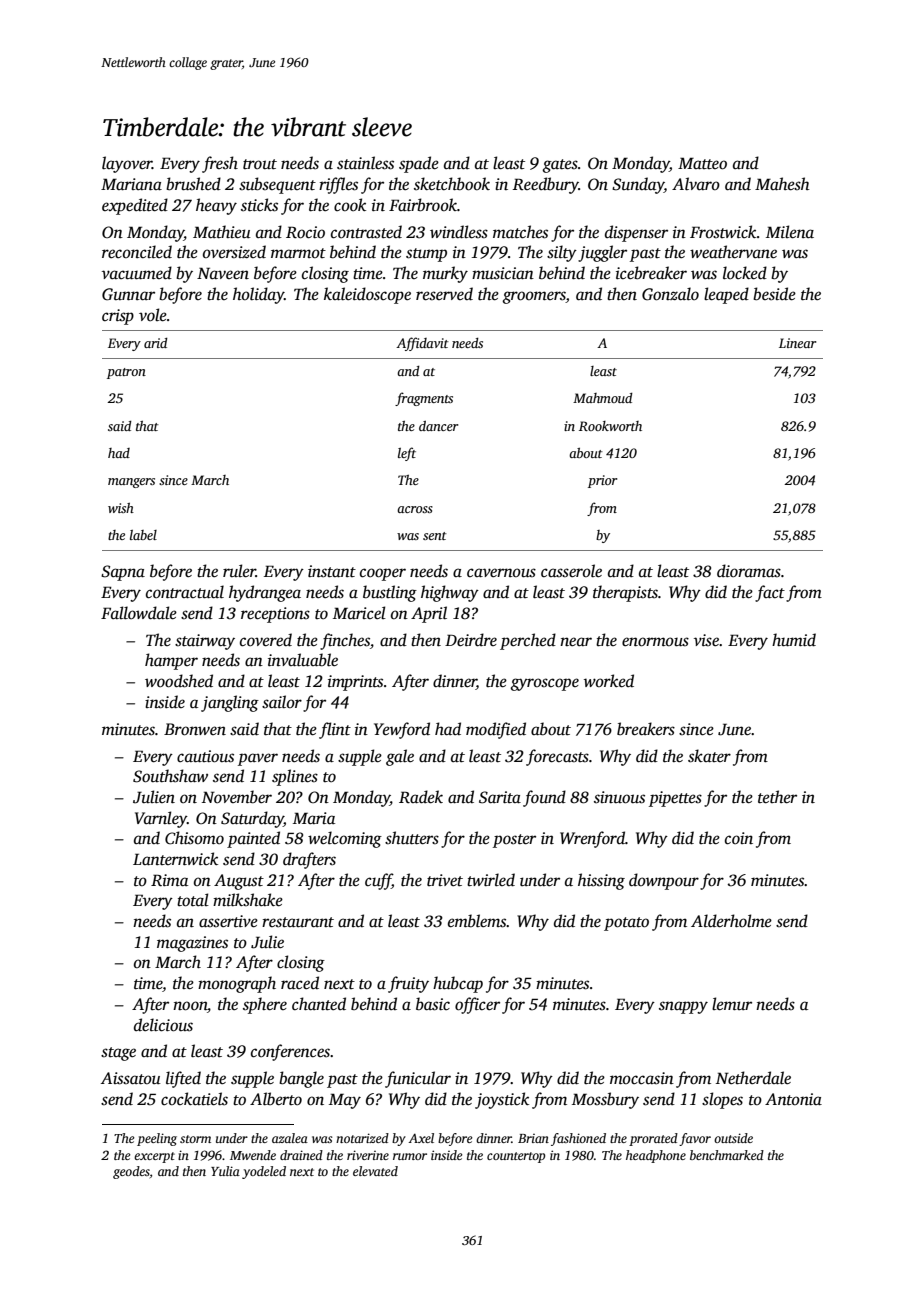 This document has width=924, height=1314. I want to click on sticks, so click(259, 205).
